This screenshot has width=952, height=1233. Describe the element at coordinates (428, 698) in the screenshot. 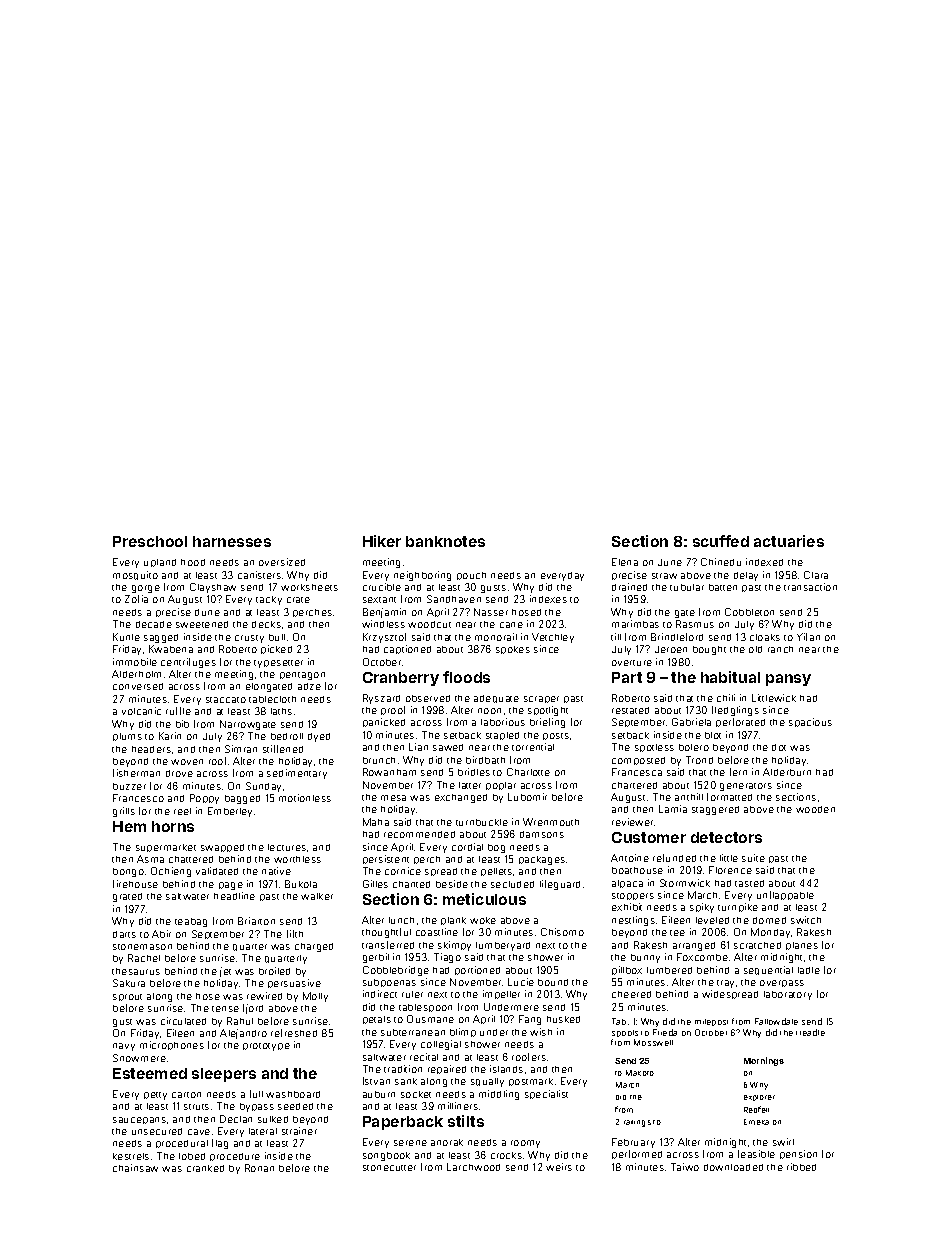

I see `observed` at that location.
